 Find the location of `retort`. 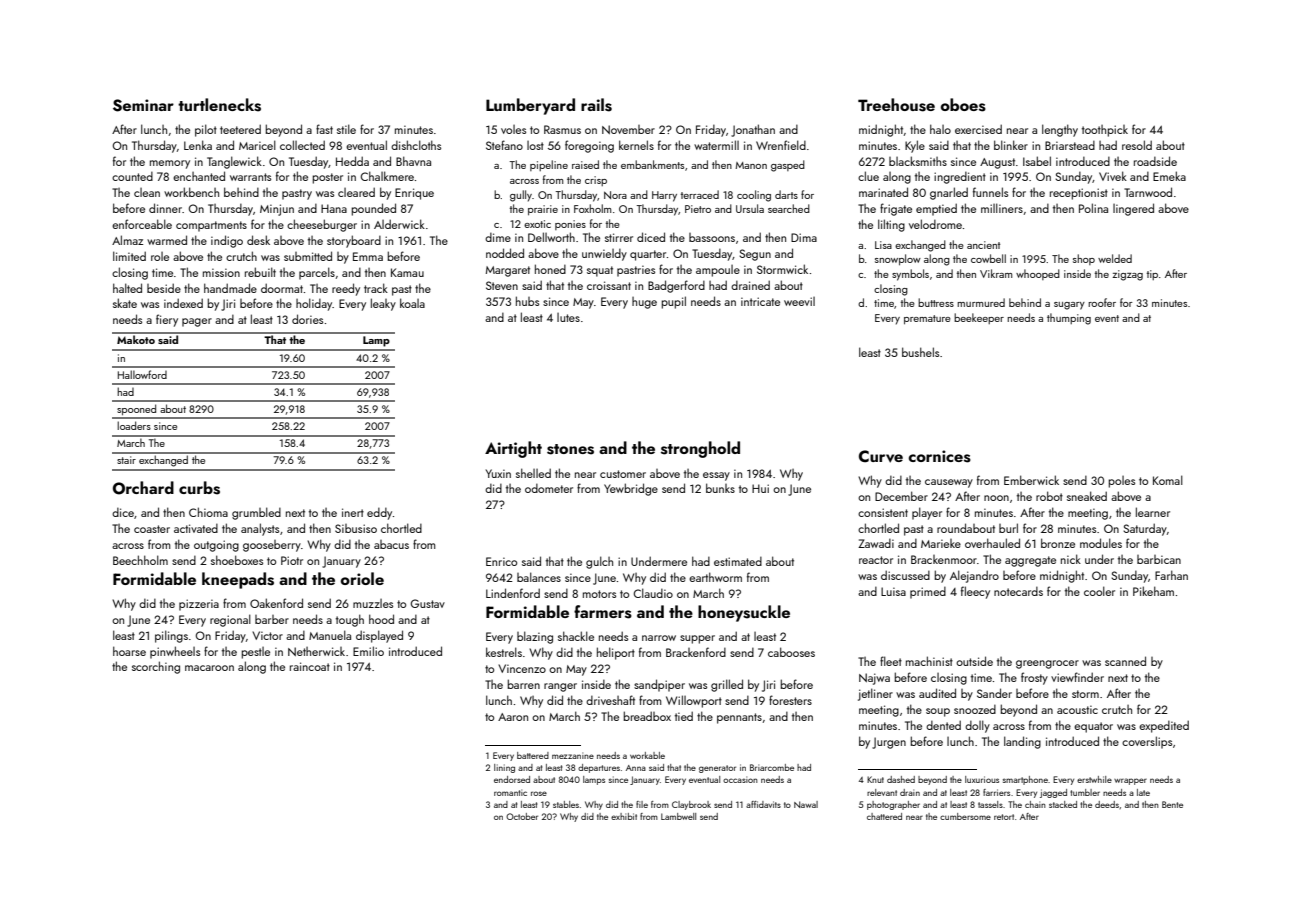

retort is located at coordinates (1004, 817).
